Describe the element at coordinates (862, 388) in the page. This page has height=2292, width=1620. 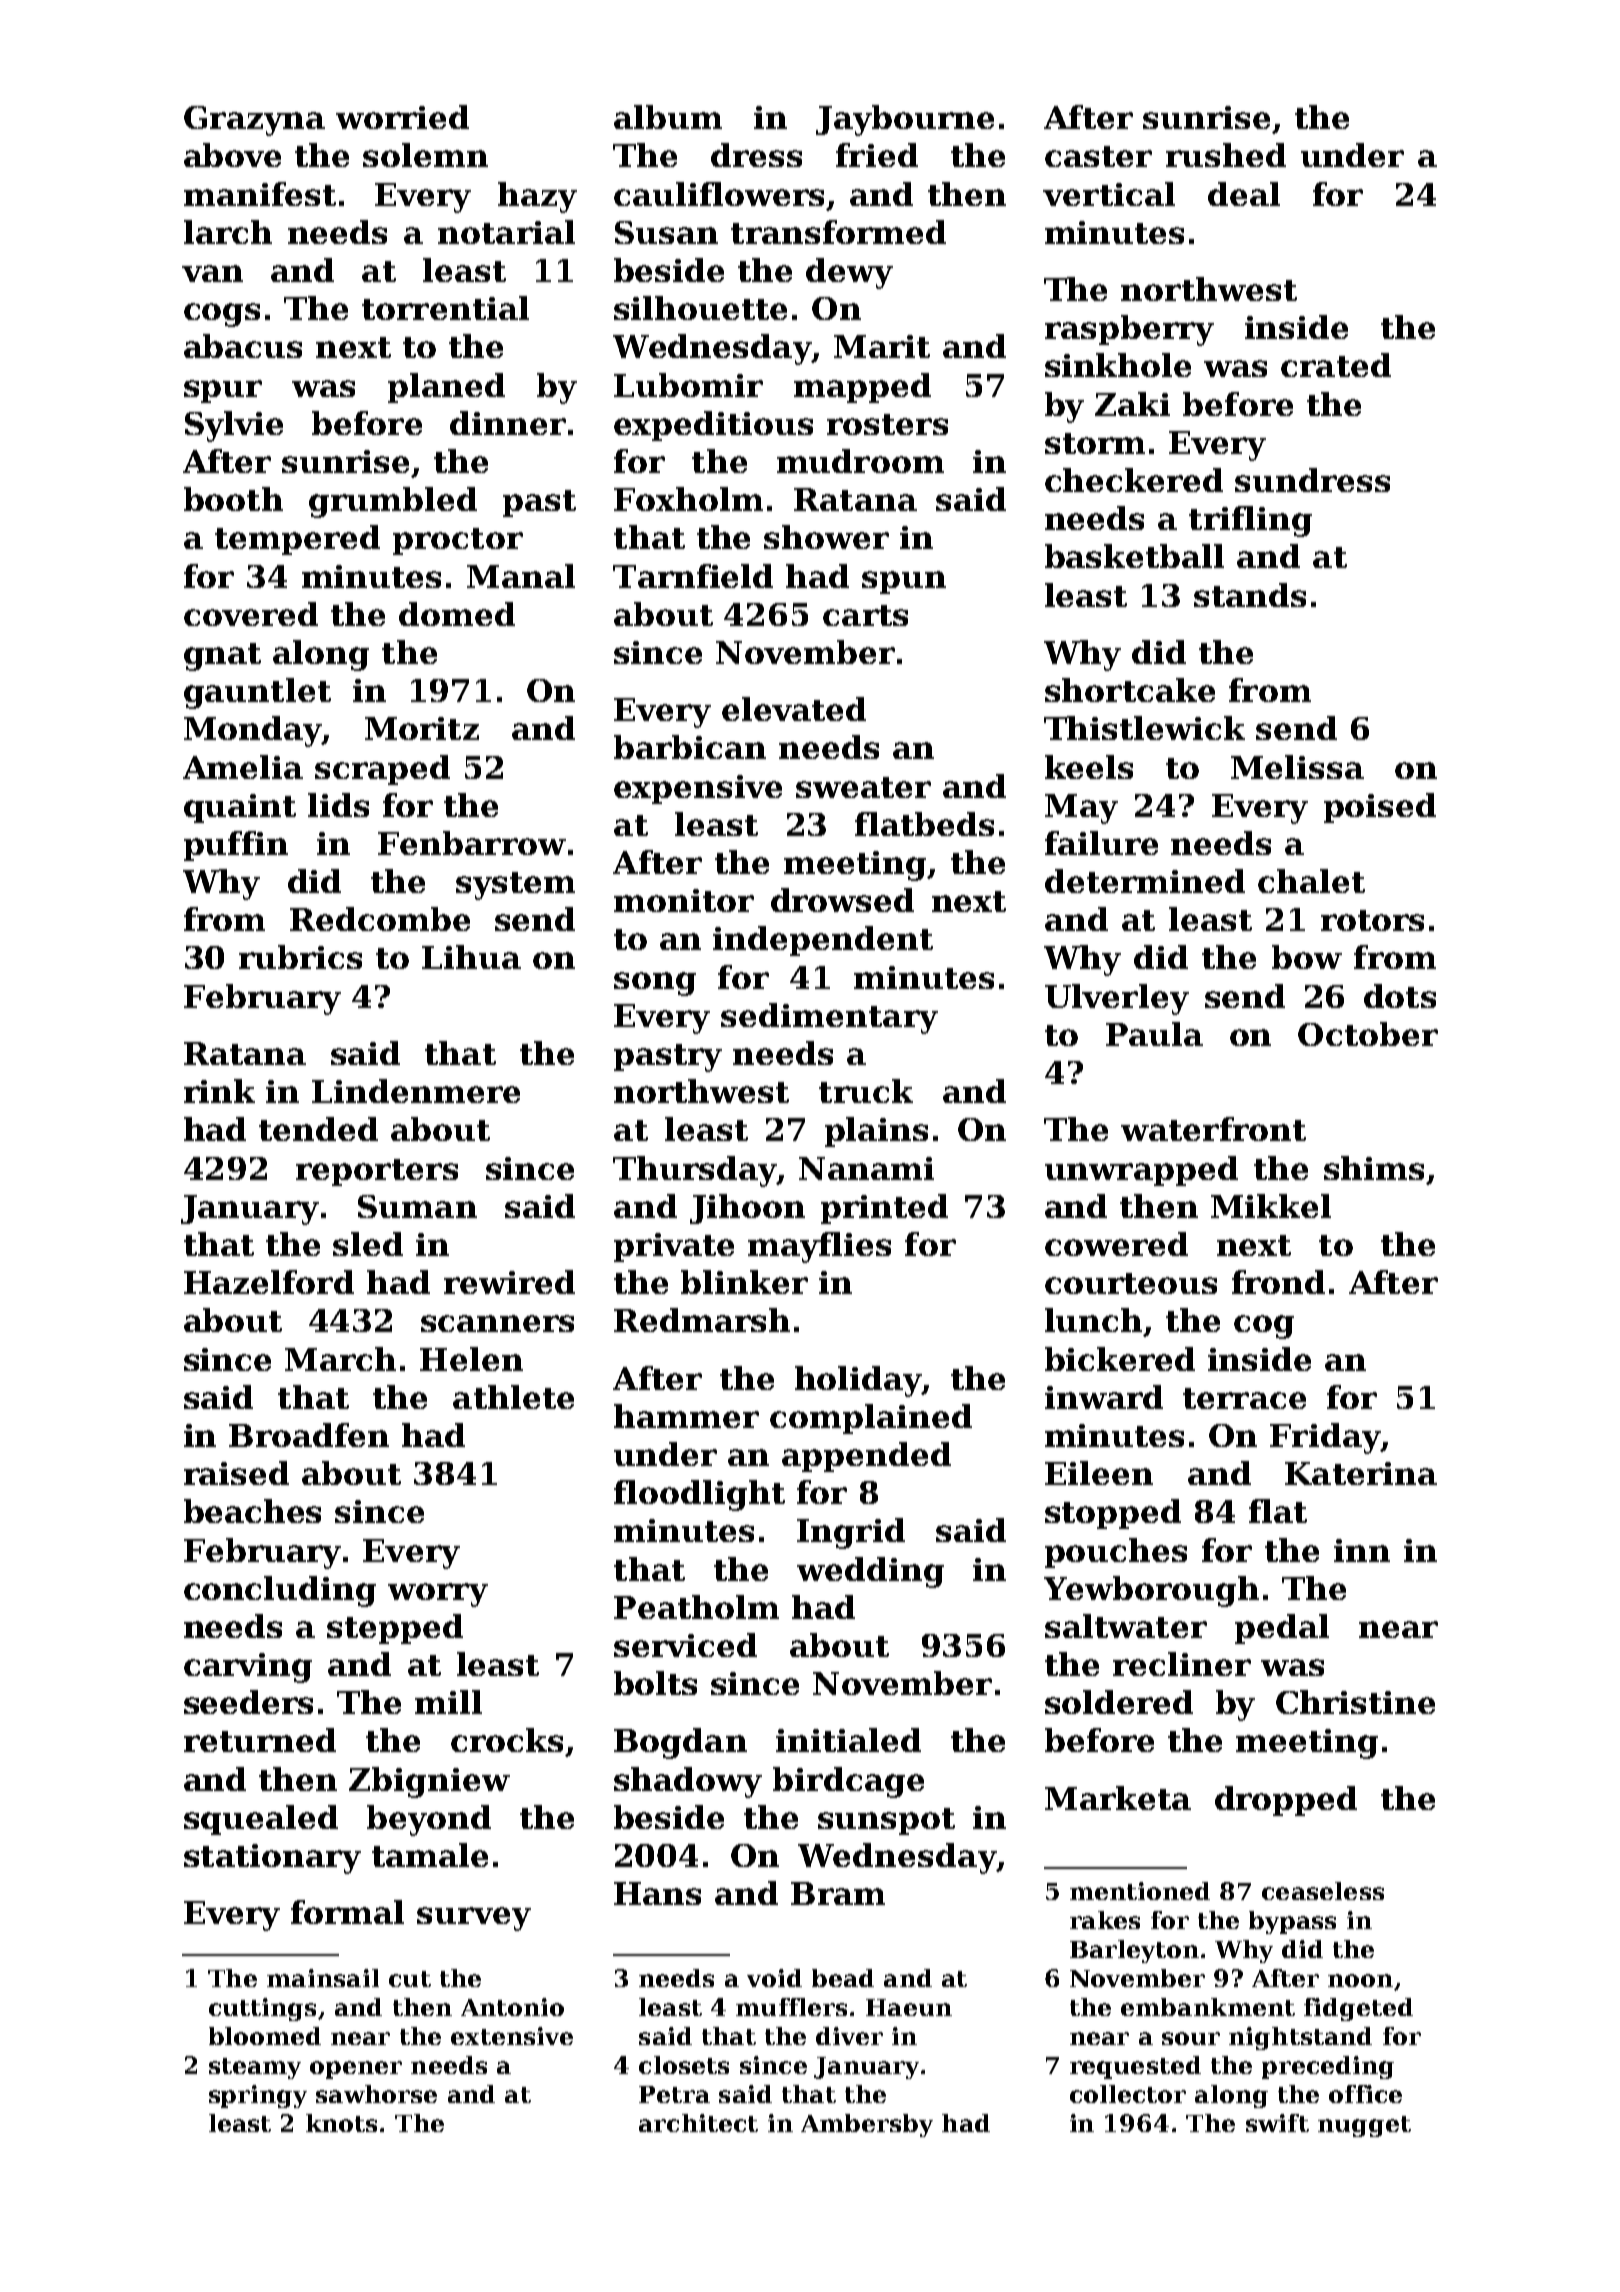
I see `mapped` at that location.
